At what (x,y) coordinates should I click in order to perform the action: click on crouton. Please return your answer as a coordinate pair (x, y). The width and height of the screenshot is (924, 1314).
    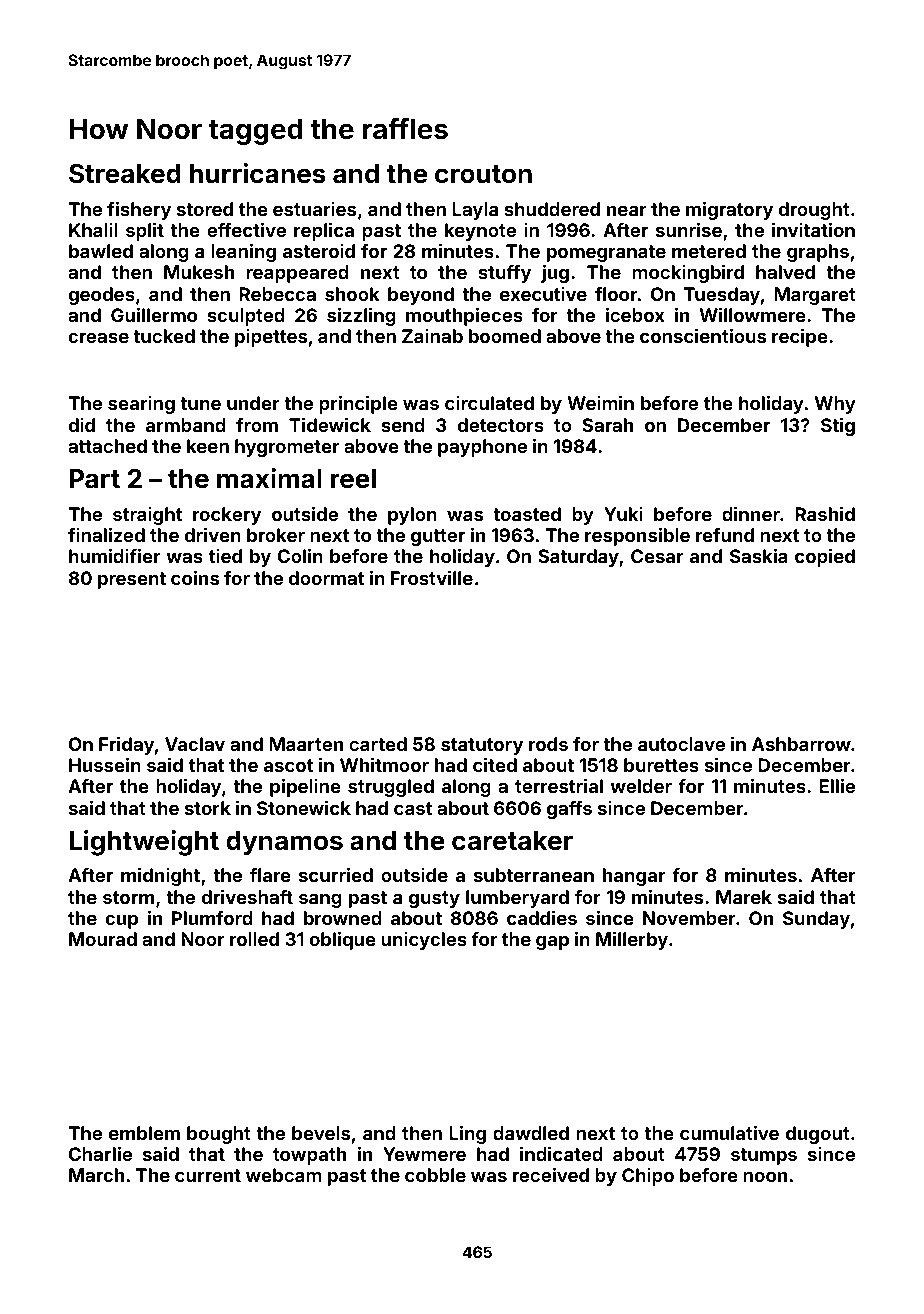
    Looking at the image, I should click on (483, 174).
